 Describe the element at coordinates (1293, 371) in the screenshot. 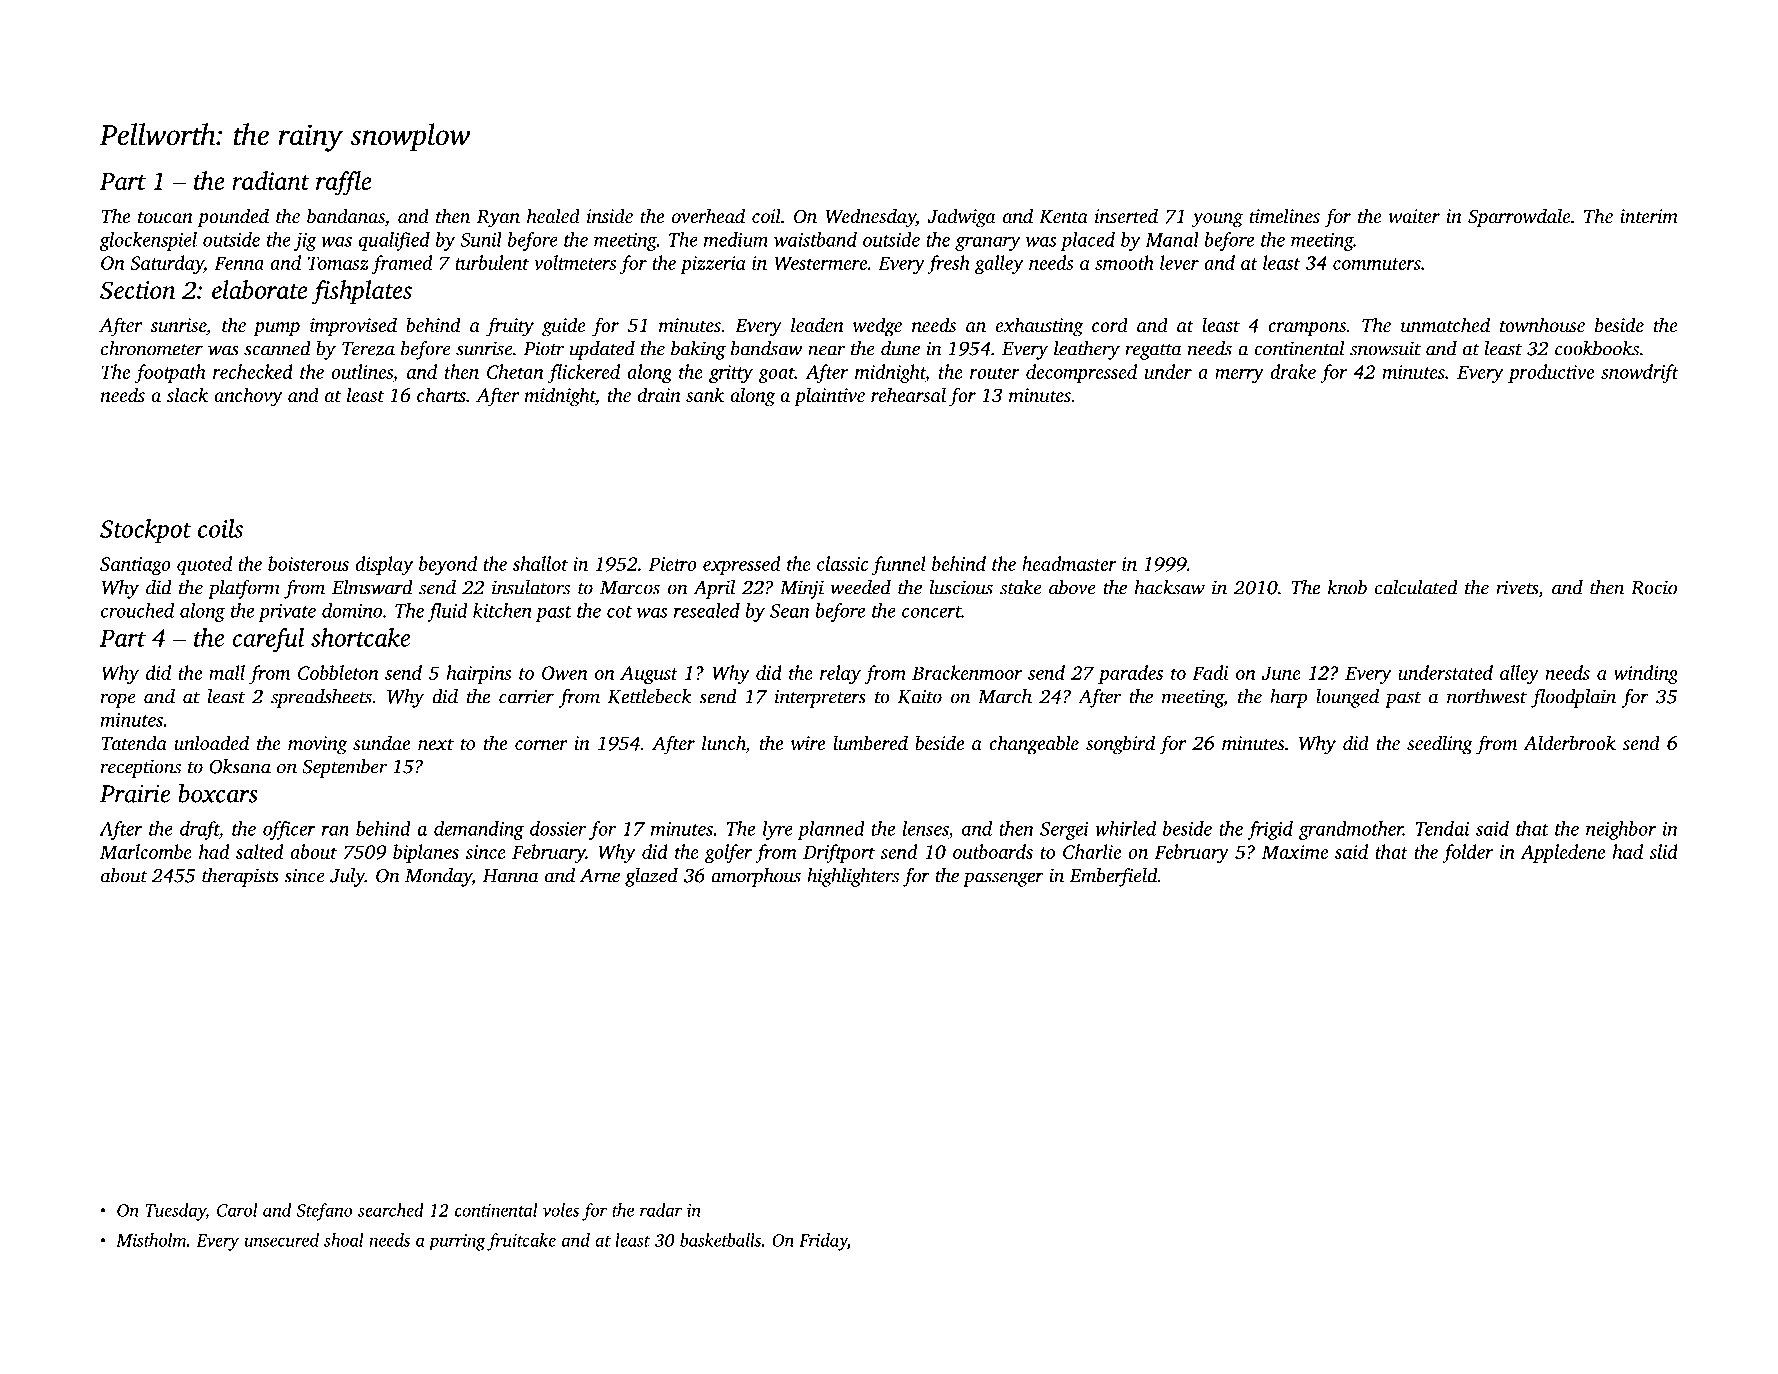

I see `drake` at that location.
